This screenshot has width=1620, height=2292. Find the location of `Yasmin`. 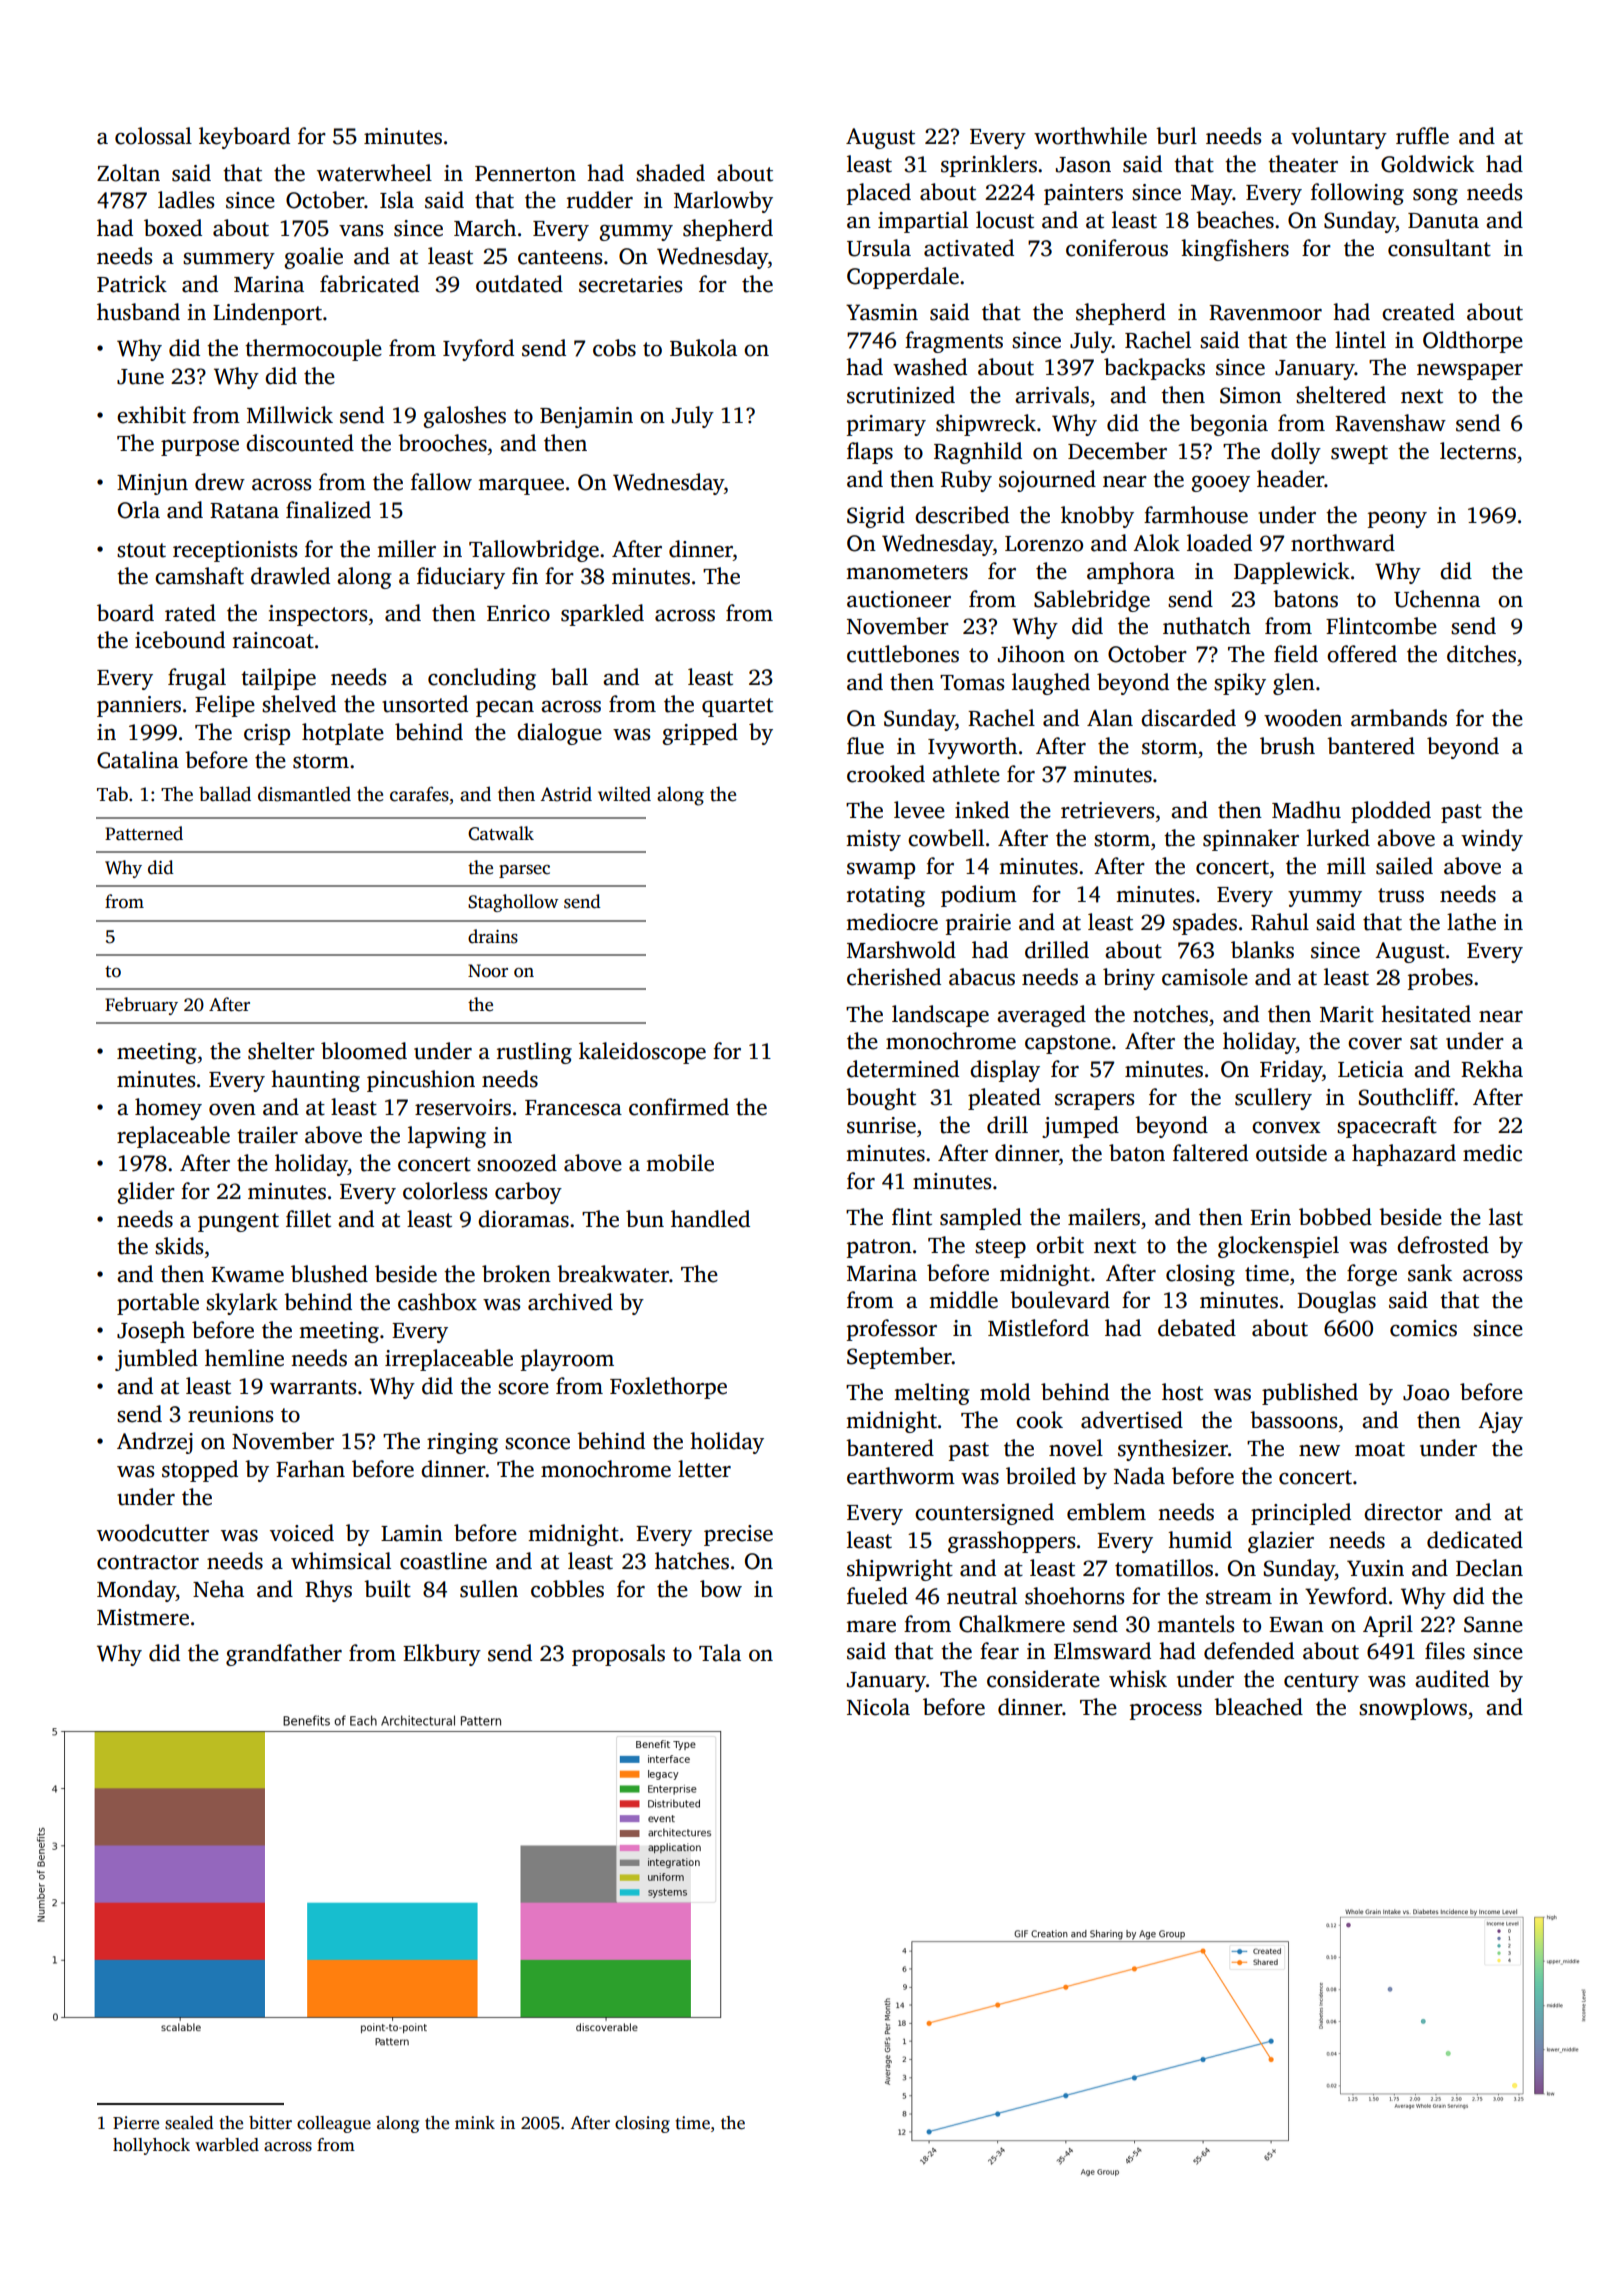

Yasmin is located at coordinates (882, 312).
